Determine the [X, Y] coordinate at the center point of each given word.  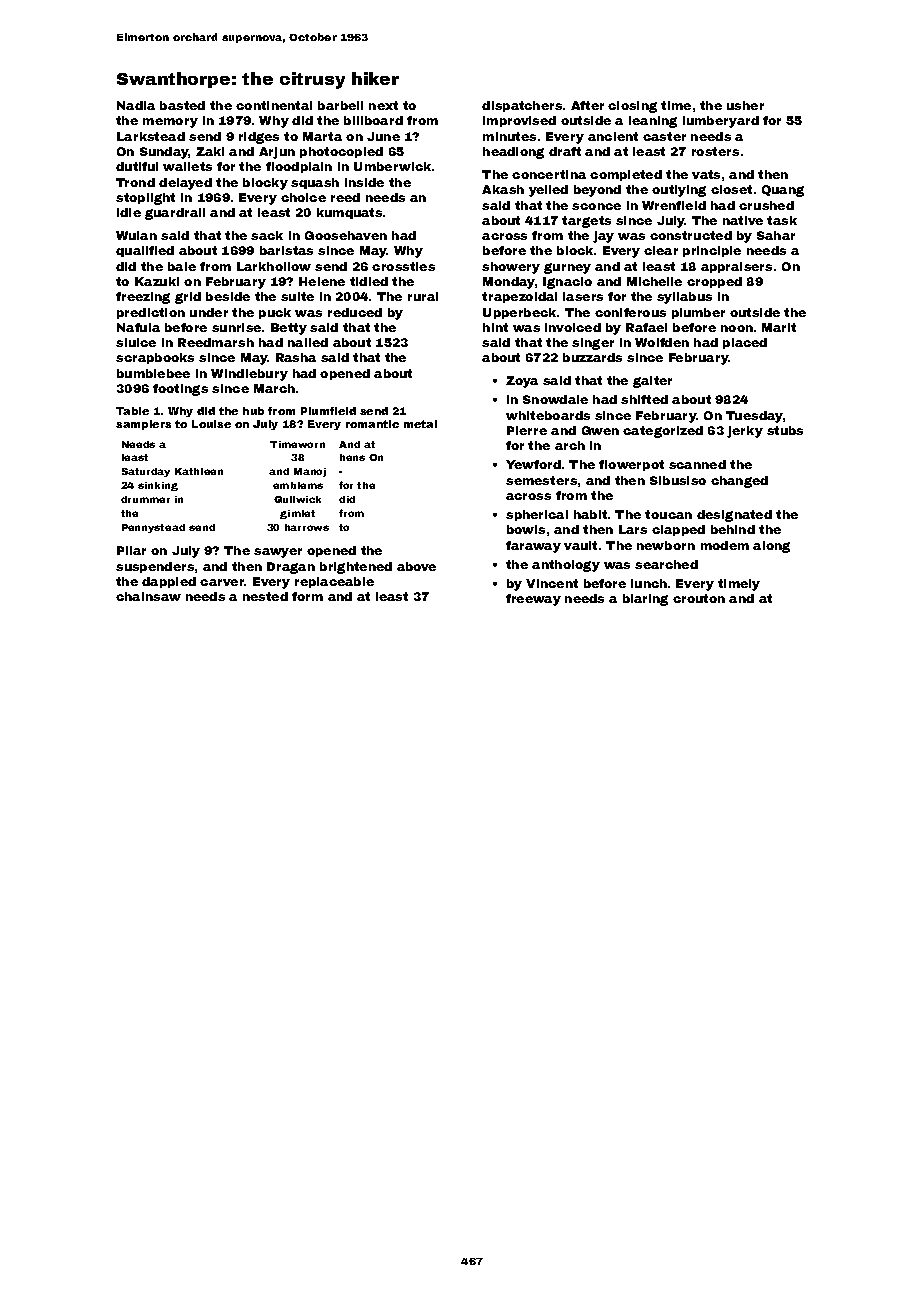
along [771, 547]
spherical [537, 515]
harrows [307, 527]
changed [739, 482]
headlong [513, 153]
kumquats [349, 213]
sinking [158, 486]
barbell [340, 105]
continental [274, 105]
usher [745, 105]
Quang [783, 191]
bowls [526, 529]
